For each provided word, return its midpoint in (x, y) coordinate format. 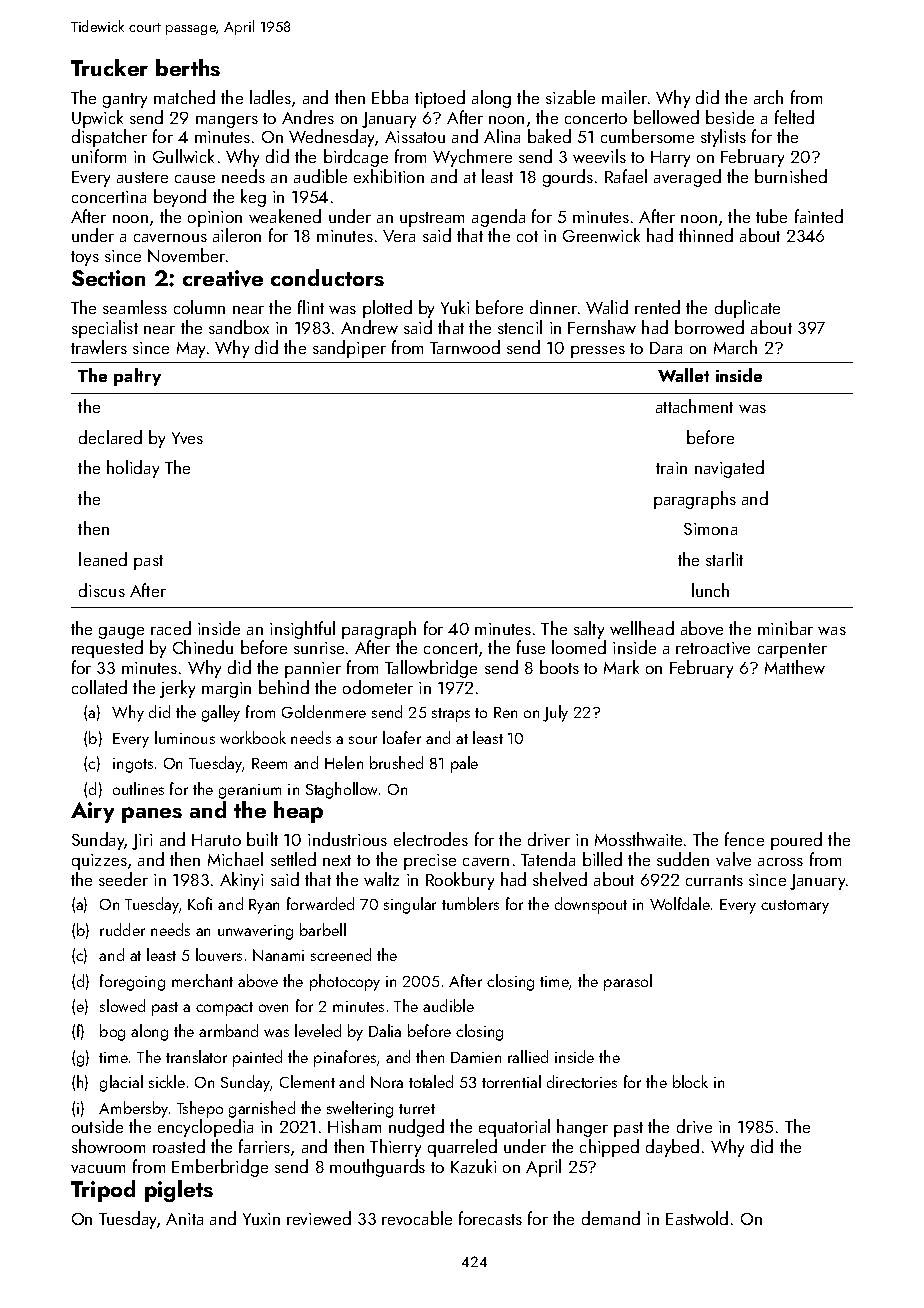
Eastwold (697, 1218)
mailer (624, 97)
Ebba (390, 97)
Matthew (795, 667)
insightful (302, 630)
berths (188, 67)
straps (451, 715)
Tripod (103, 1191)
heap (298, 812)
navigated (729, 469)
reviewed (319, 1218)
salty (589, 630)
